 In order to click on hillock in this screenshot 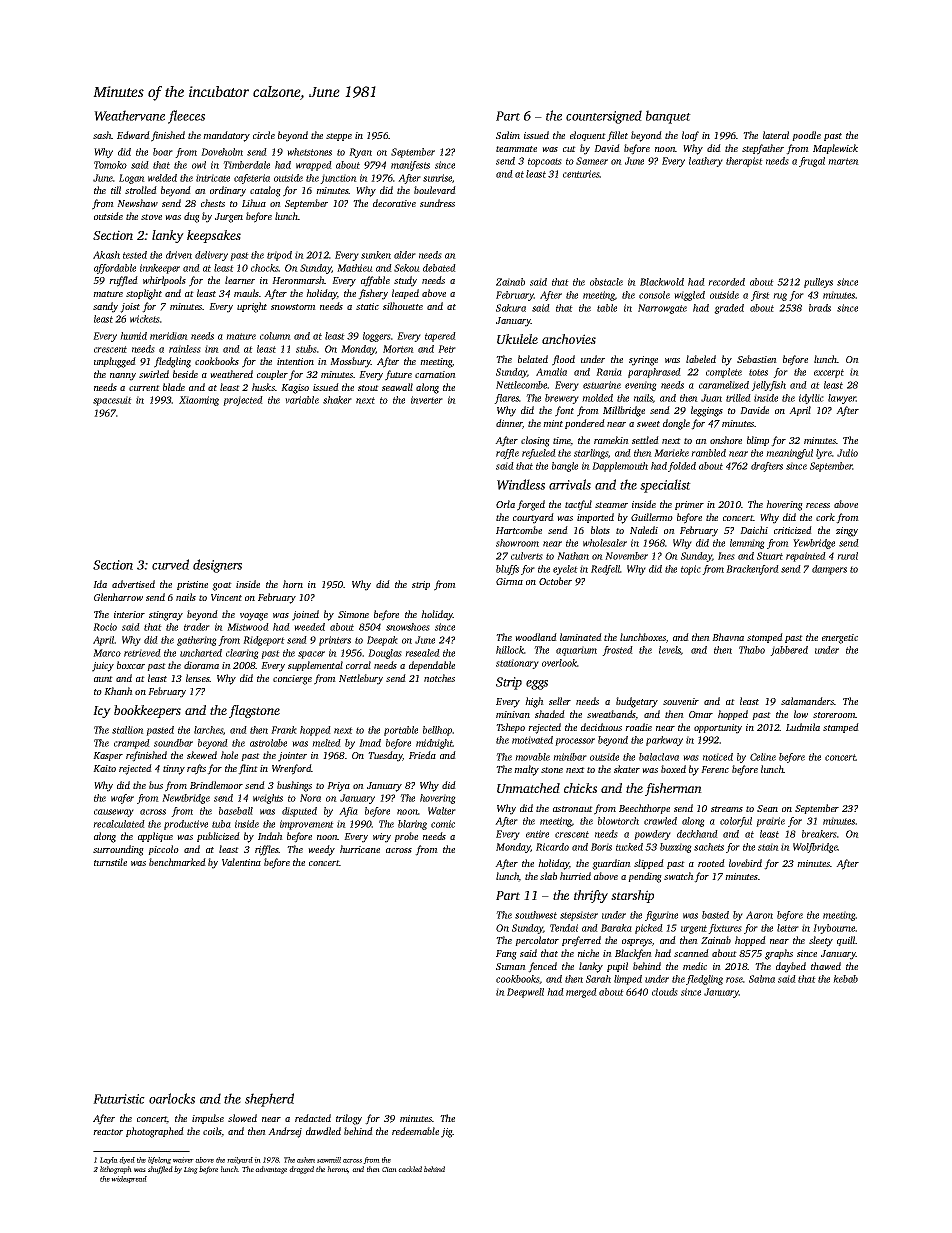, I will do `click(510, 650)`.
